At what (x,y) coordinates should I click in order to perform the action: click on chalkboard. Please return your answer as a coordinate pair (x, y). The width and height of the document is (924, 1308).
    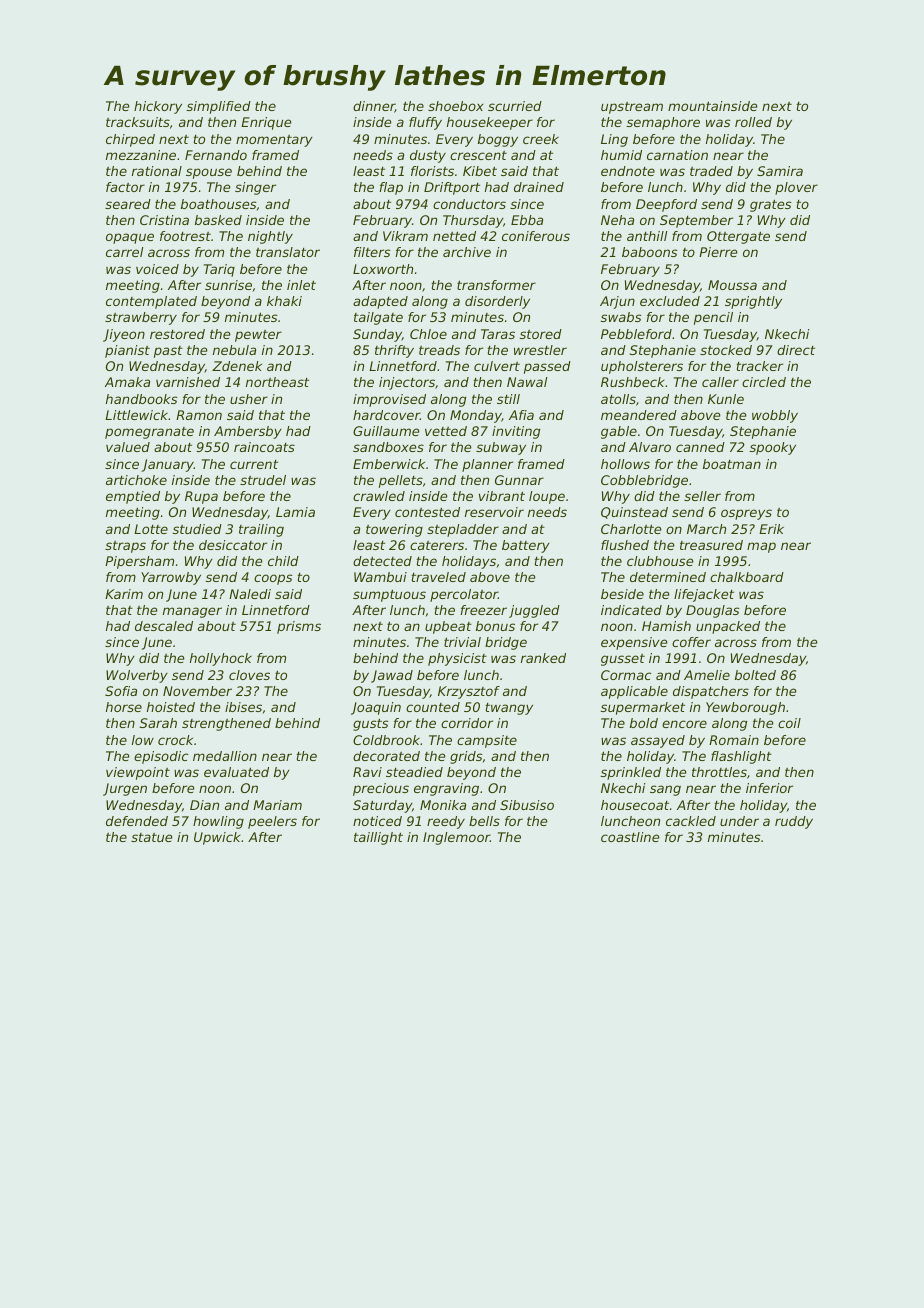
    Looking at the image, I should click on (747, 577).
